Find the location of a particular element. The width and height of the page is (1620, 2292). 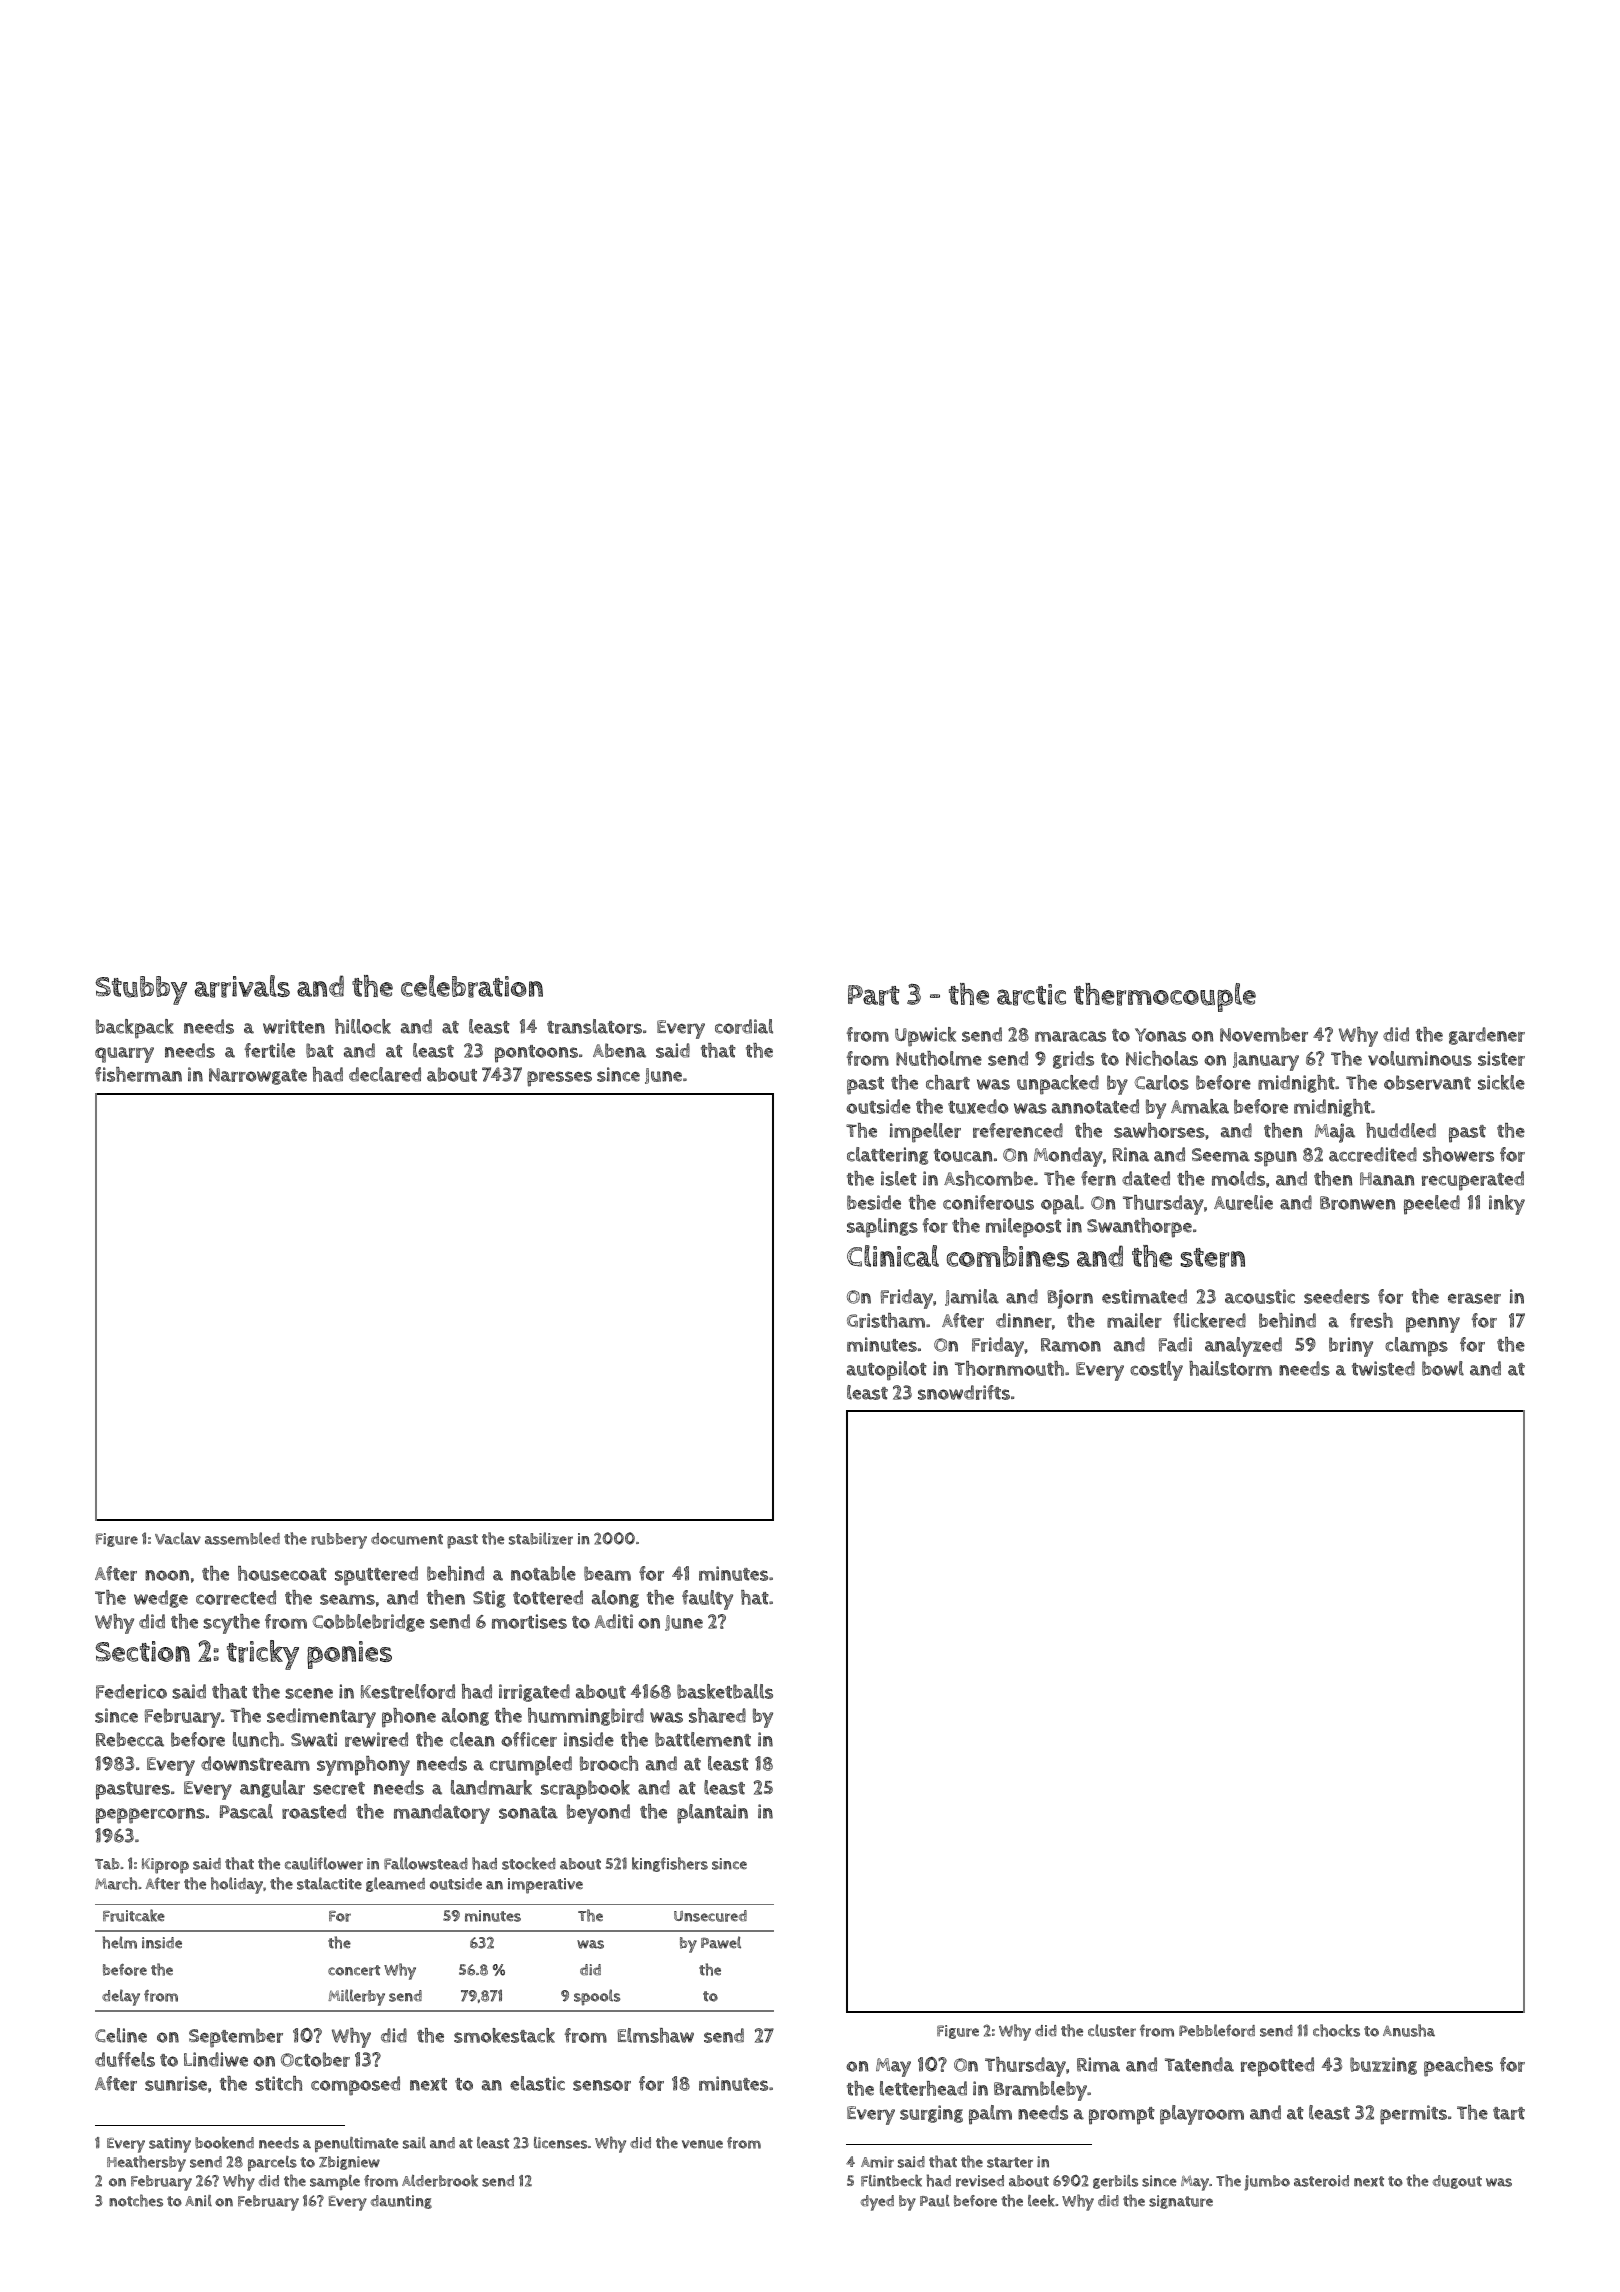

Part is located at coordinates (873, 995).
